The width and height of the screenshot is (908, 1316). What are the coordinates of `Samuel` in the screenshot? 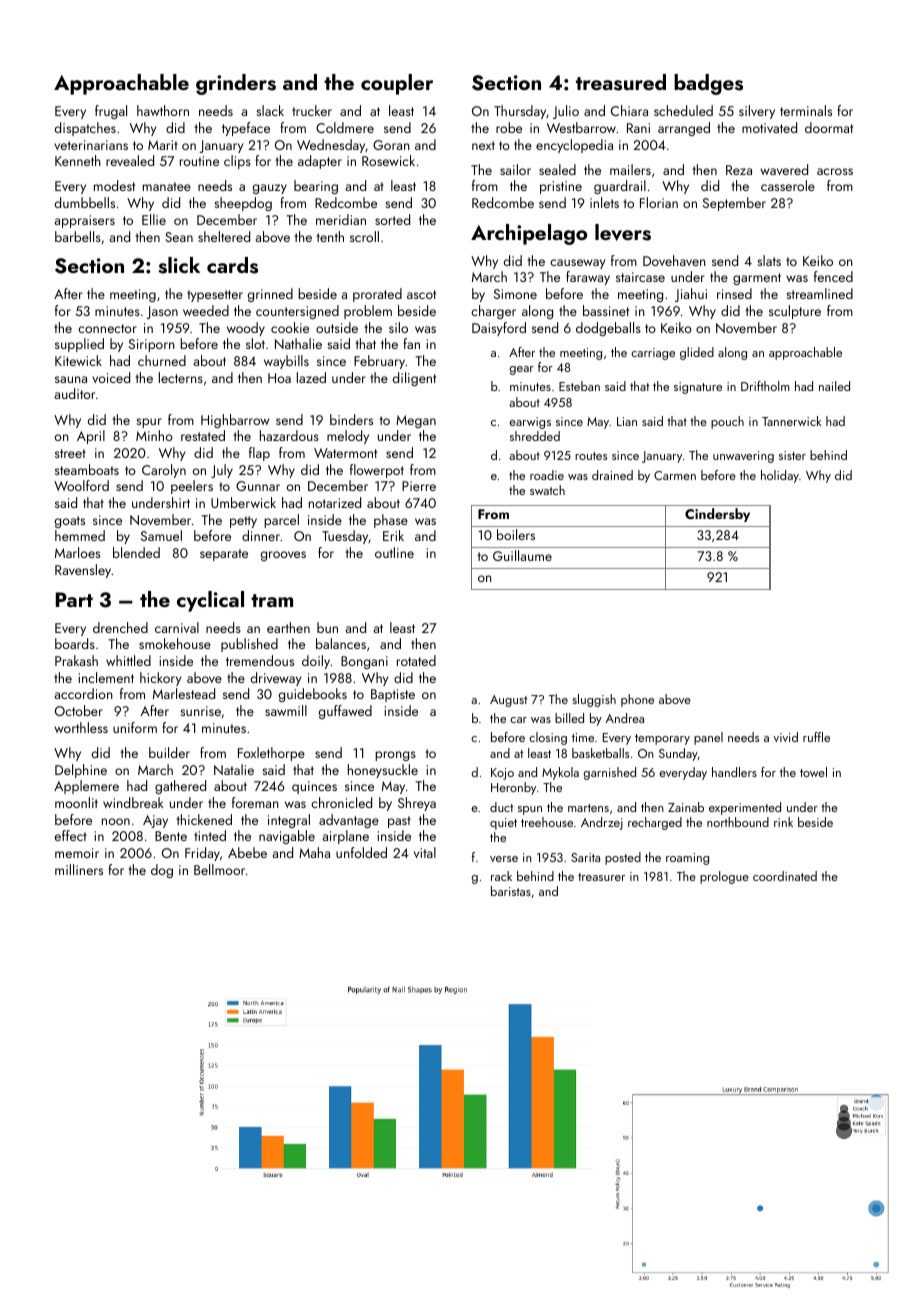 It's located at (161, 535).
